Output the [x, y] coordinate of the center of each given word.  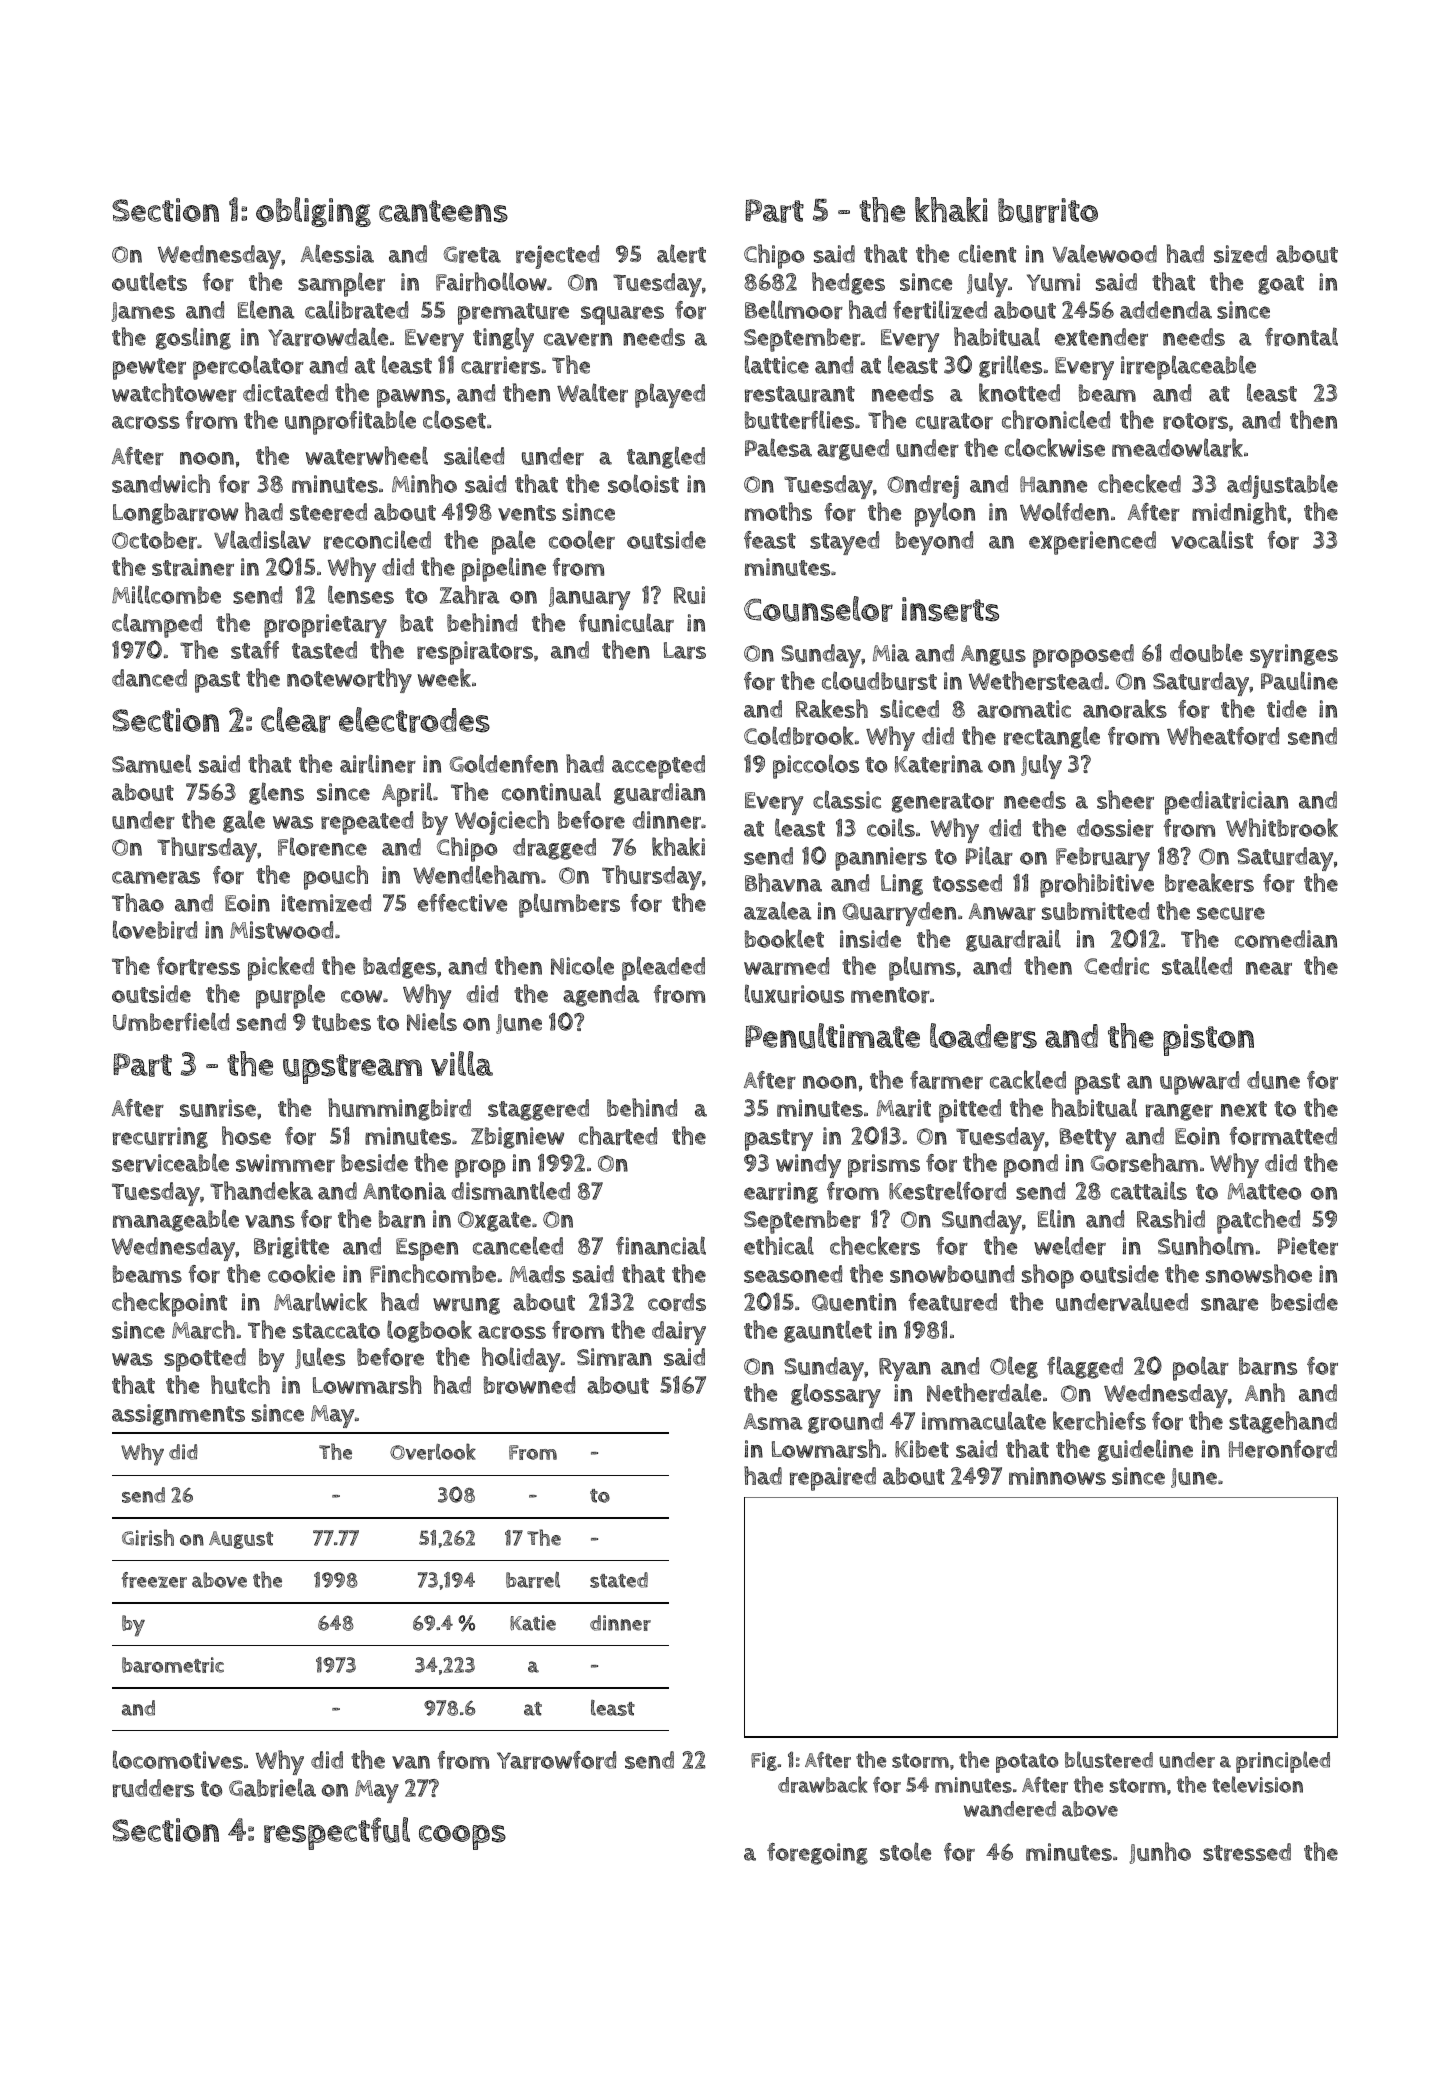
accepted [658, 767]
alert [681, 253]
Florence [322, 846]
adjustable [1282, 486]
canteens [443, 211]
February [1103, 859]
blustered [1109, 1759]
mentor [890, 995]
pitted [970, 1111]
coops [462, 1837]
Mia [891, 653]
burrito [1048, 210]
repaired [833, 1479]
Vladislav [262, 539]
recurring [160, 1138]
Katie [533, 1623]
